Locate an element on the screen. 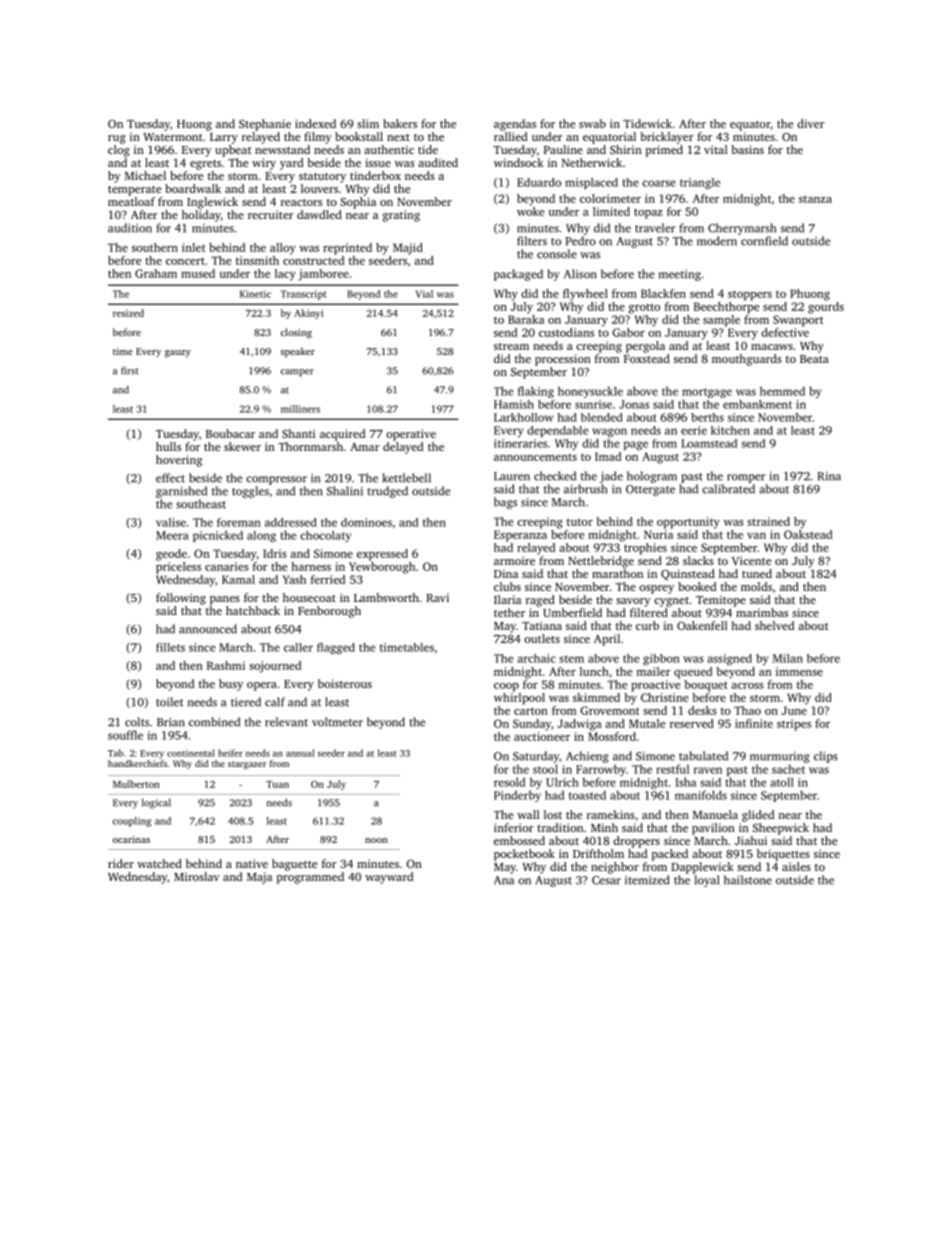 The image size is (952, 1233). milliners is located at coordinates (300, 409).
